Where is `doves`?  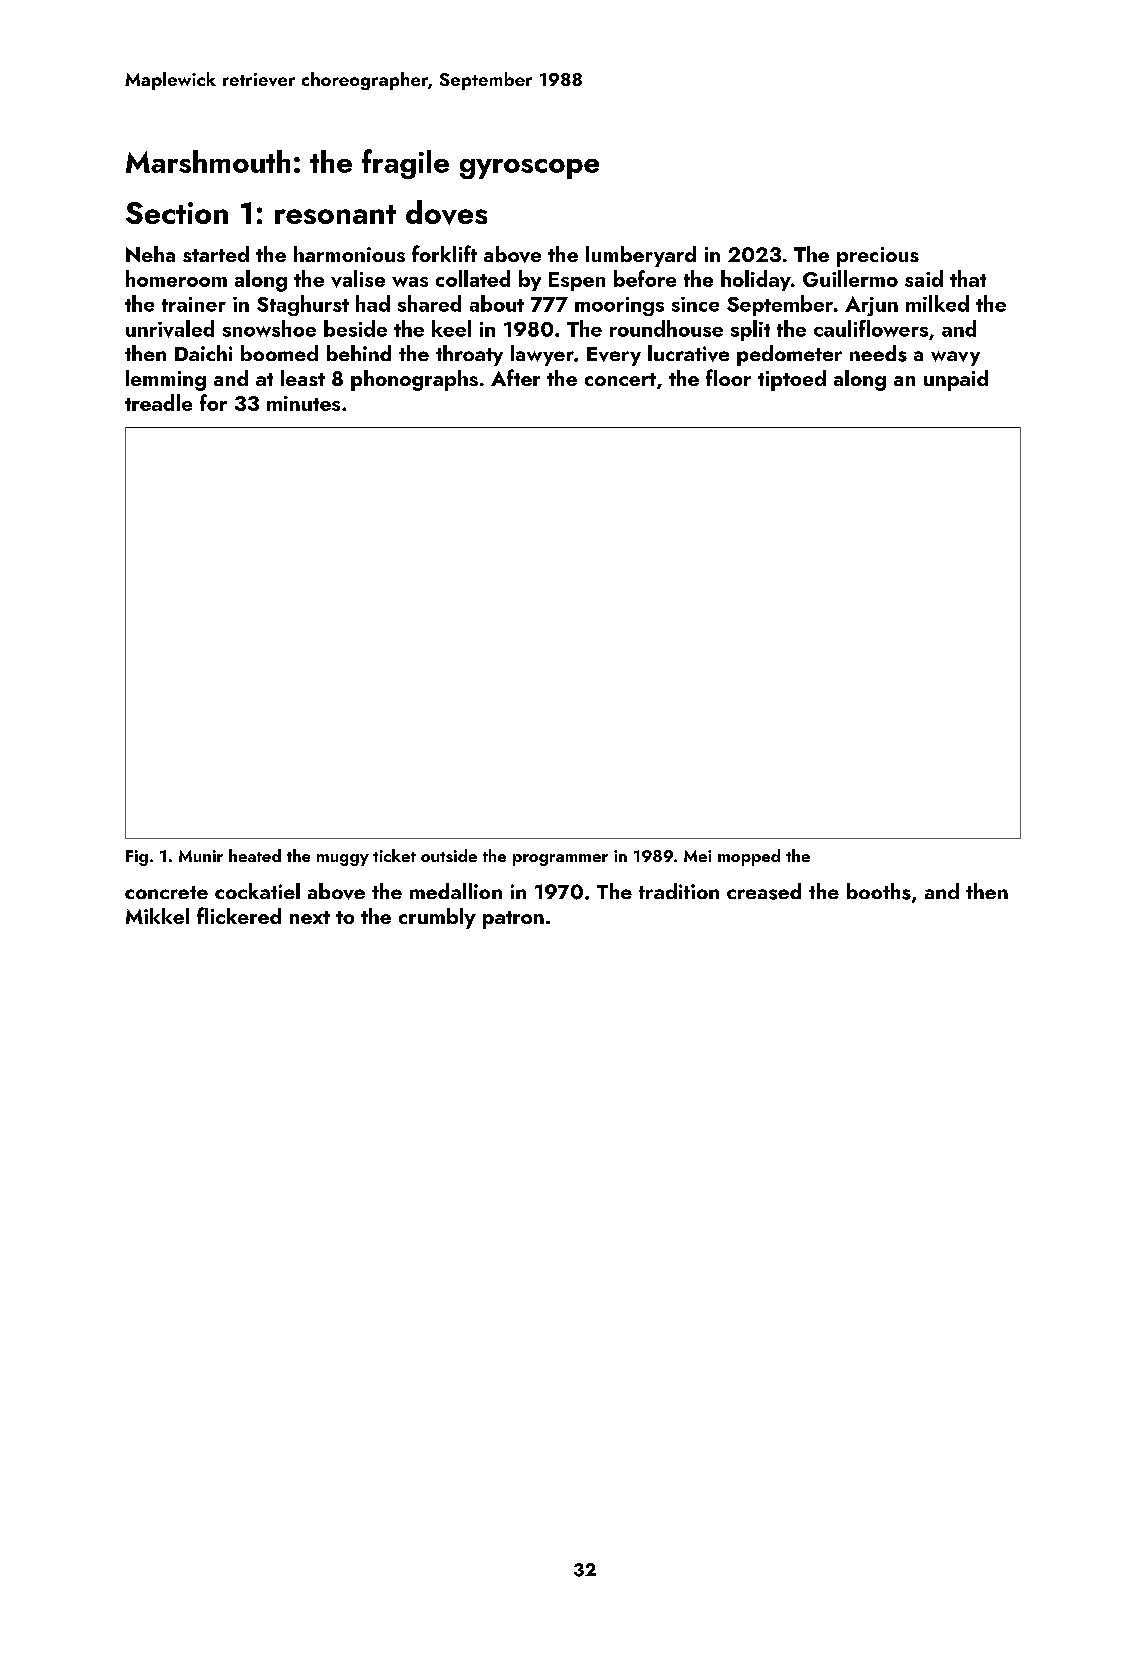
doves is located at coordinates (446, 212).
